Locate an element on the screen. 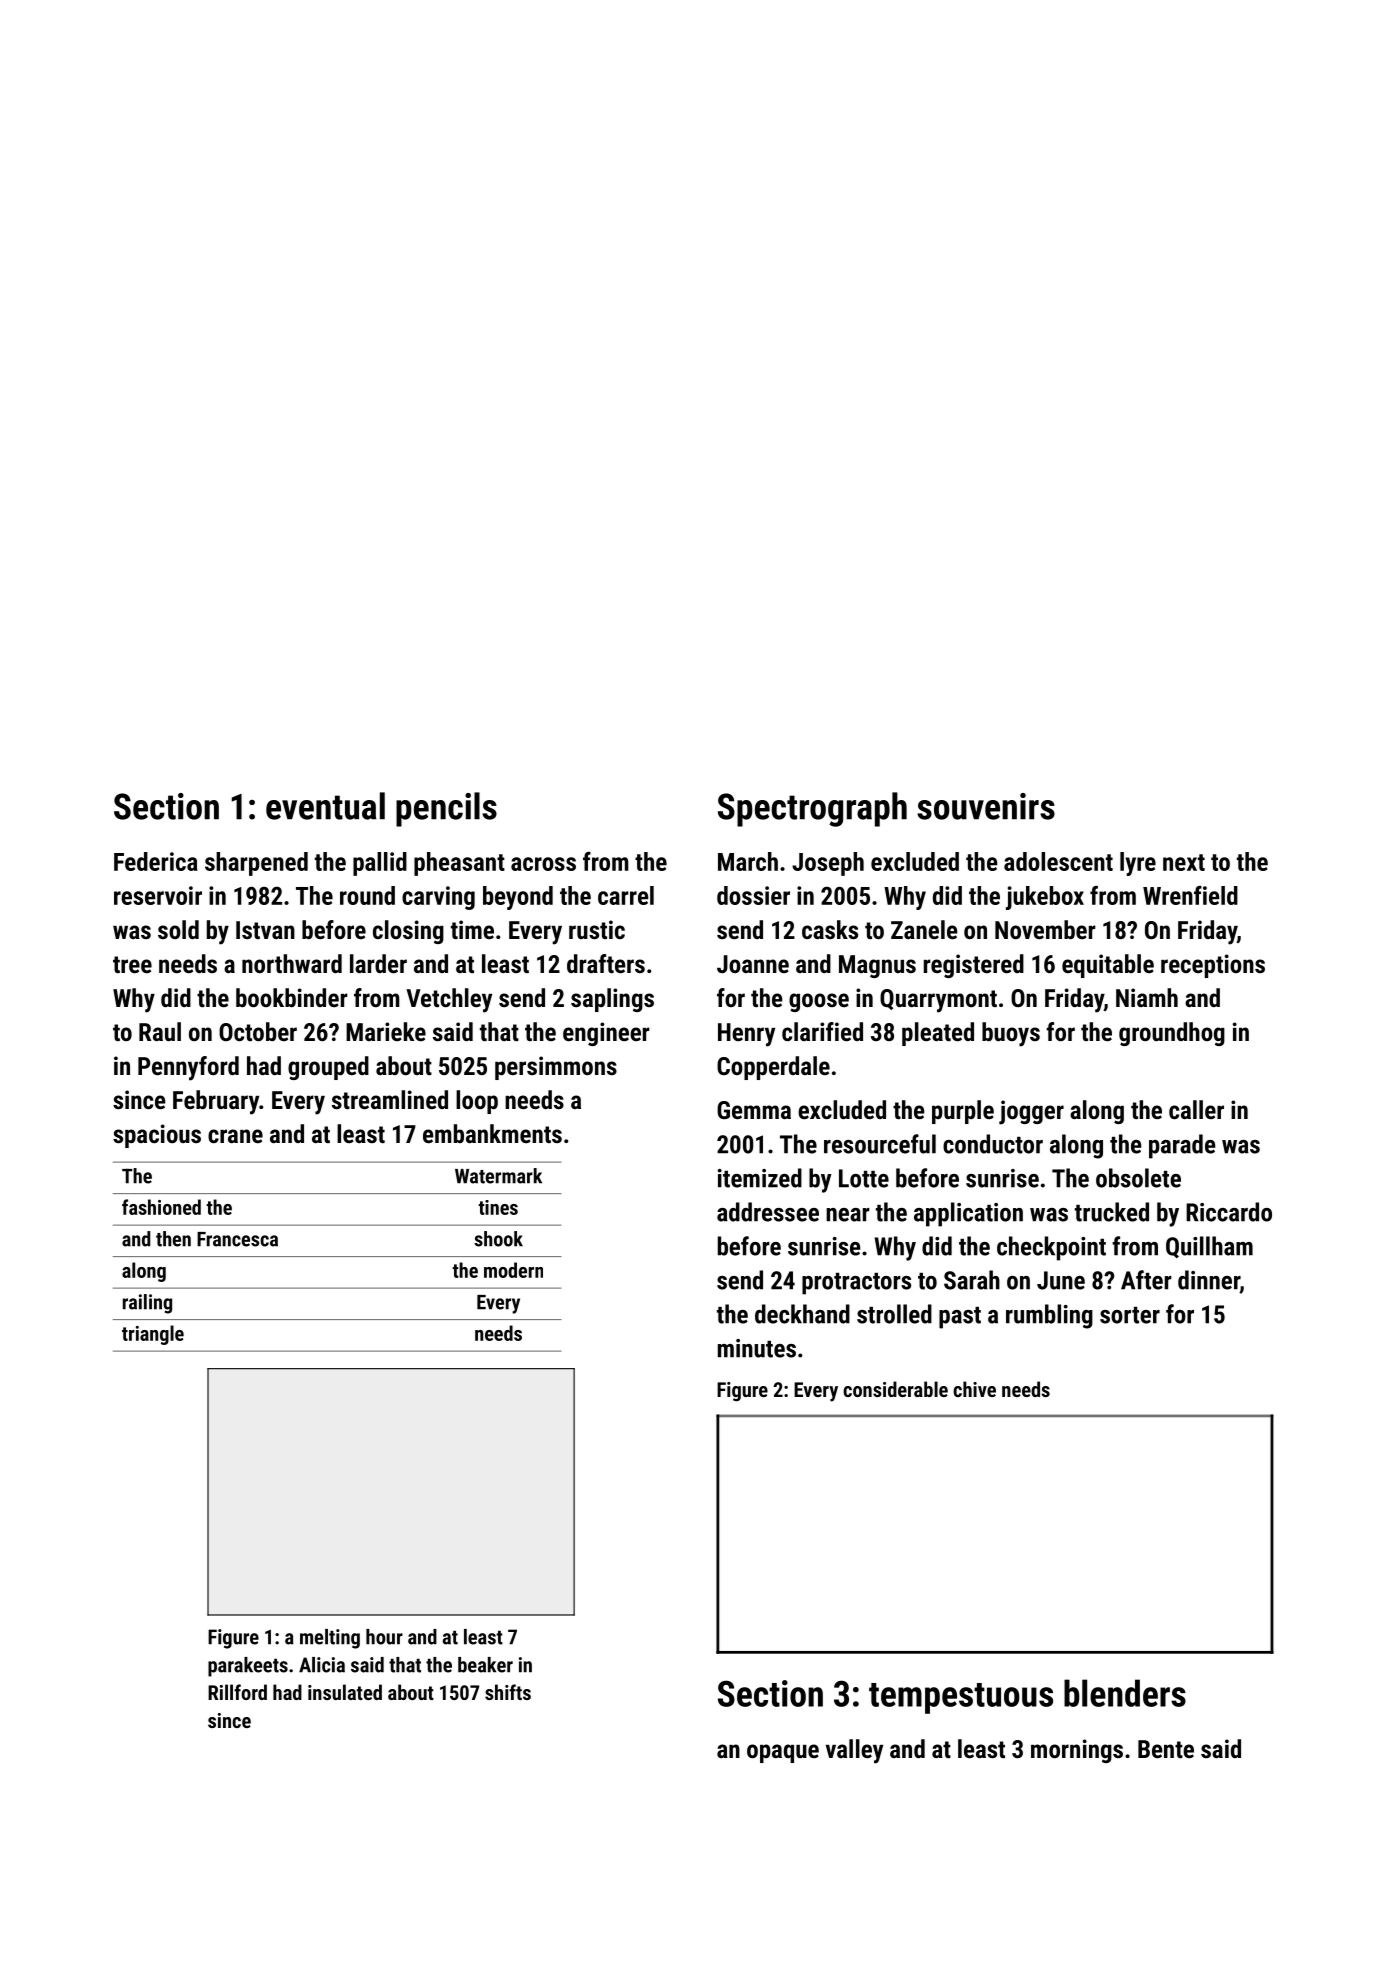 The image size is (1386, 1969). insulated is located at coordinates (345, 1692).
